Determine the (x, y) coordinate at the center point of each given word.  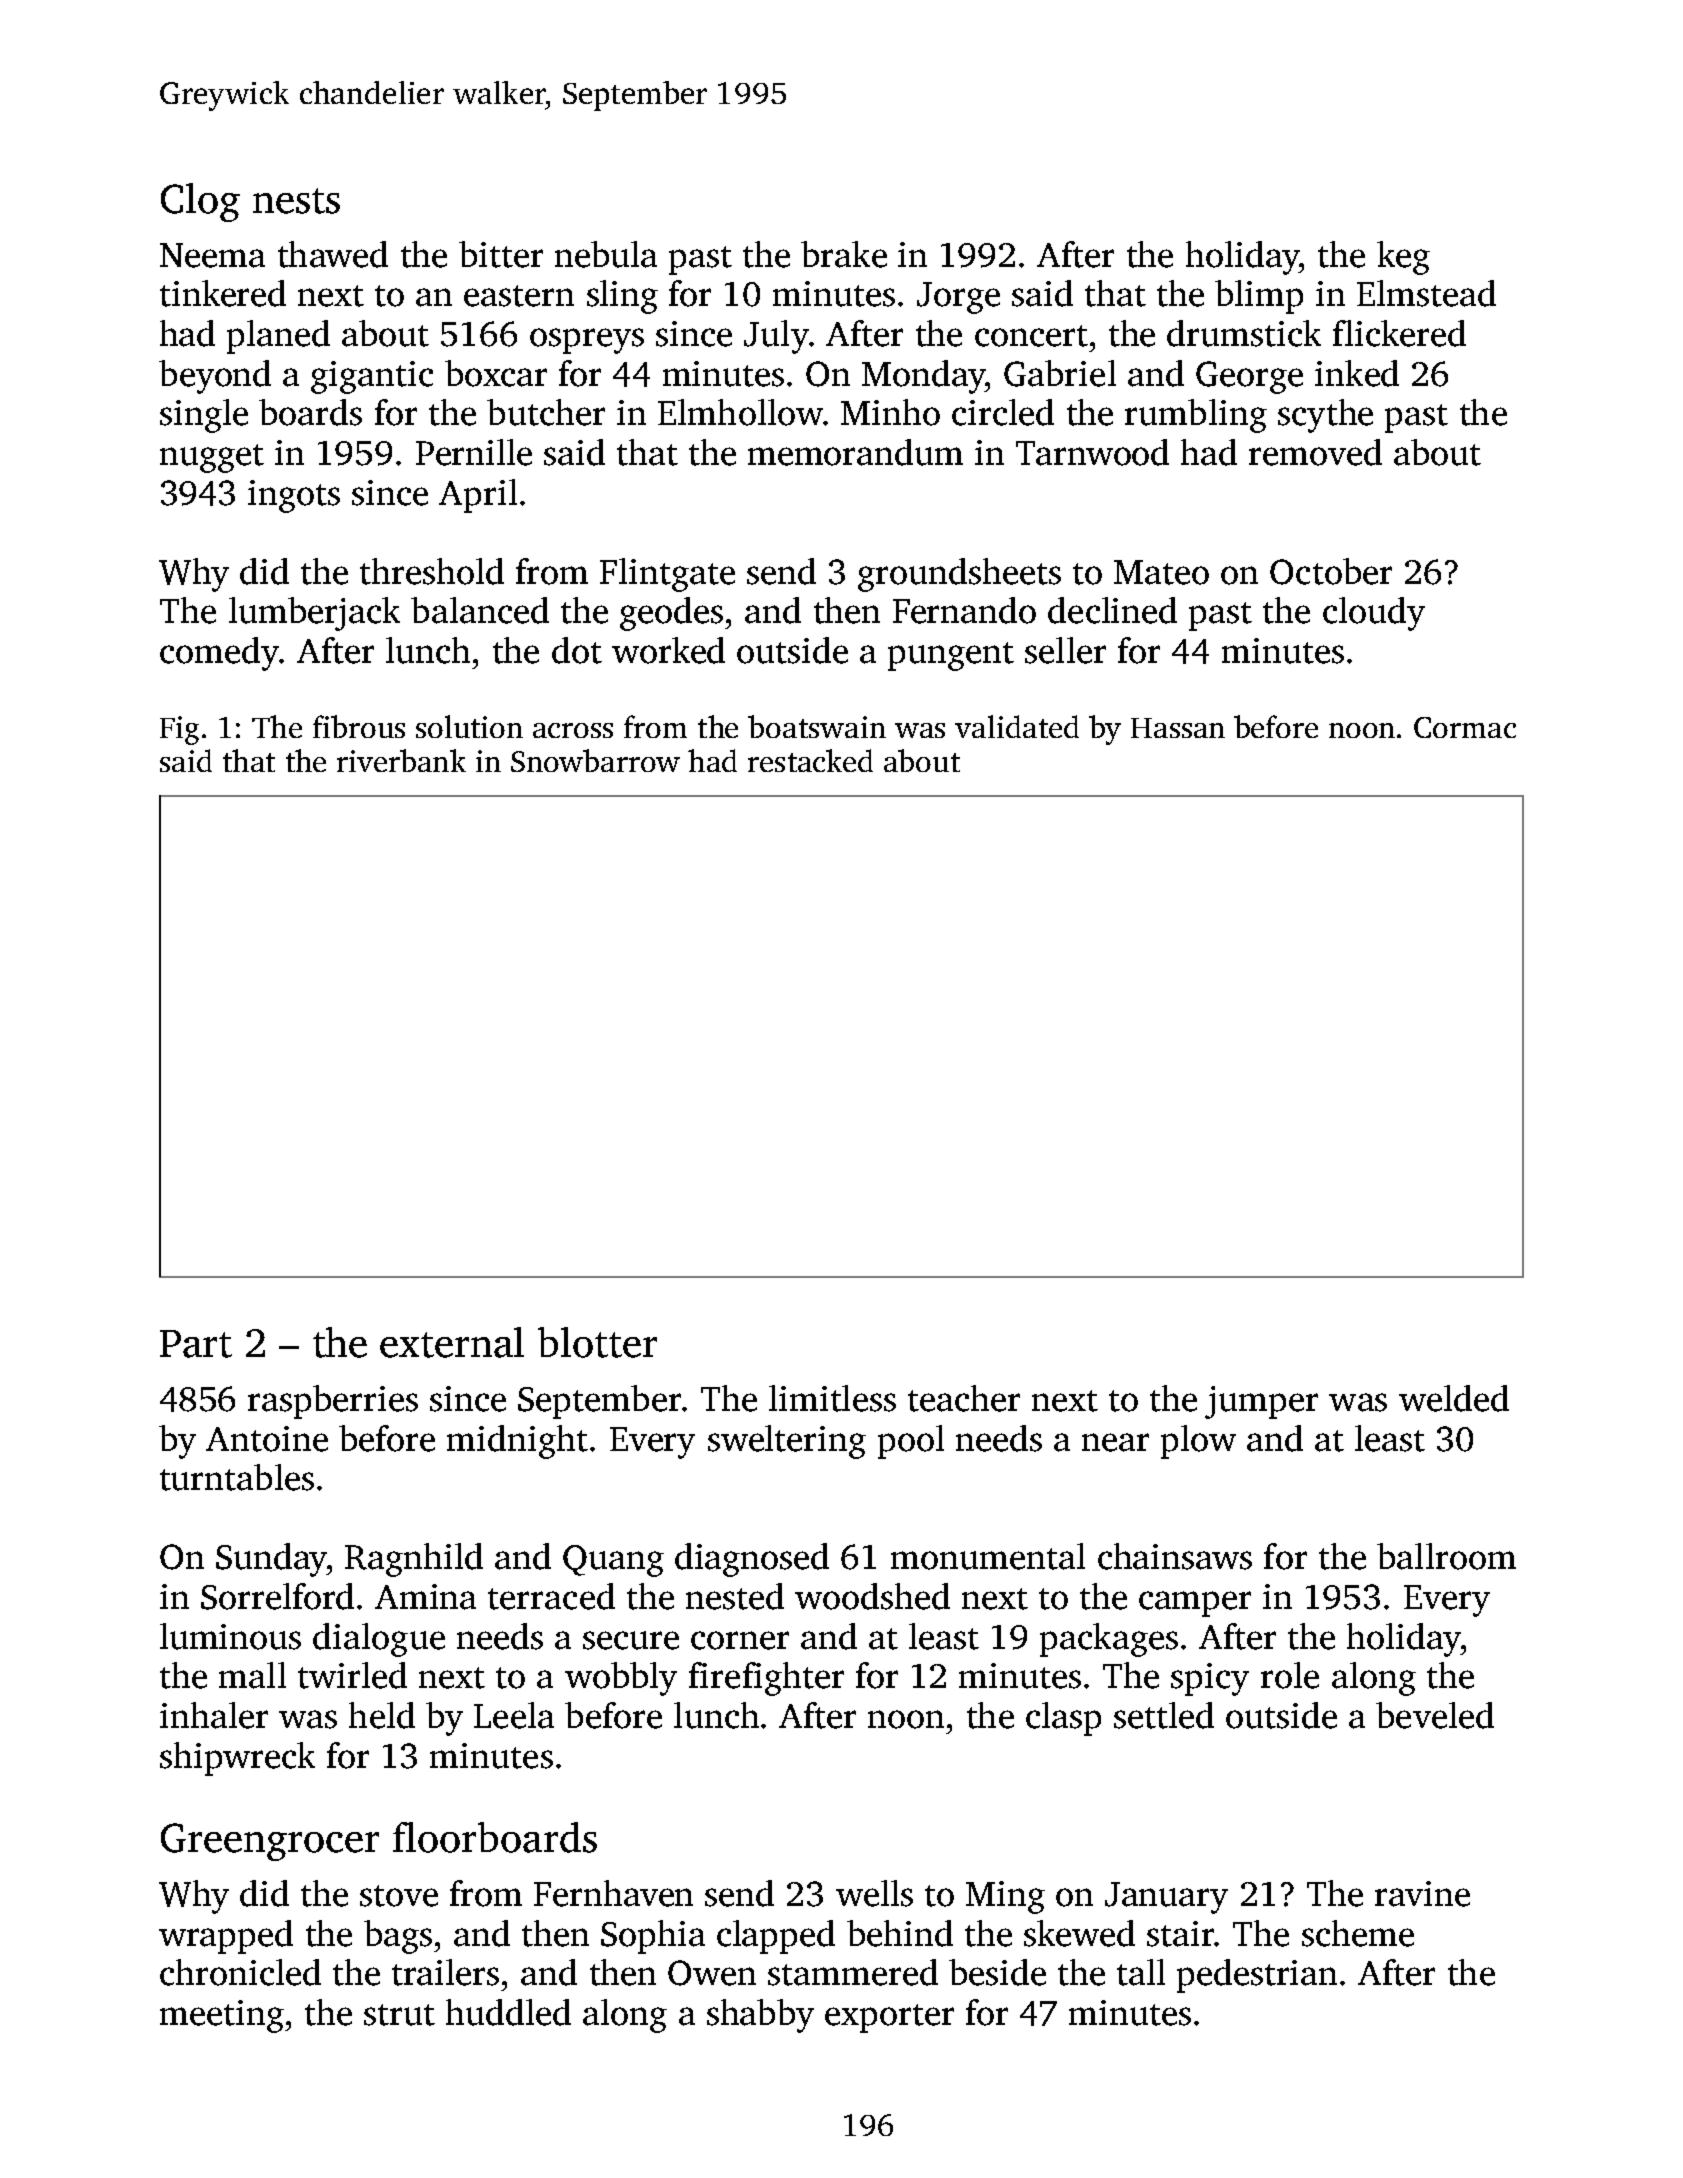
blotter (597, 1342)
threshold (432, 571)
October (1331, 571)
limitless (832, 1398)
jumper (1261, 1402)
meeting (222, 2016)
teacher (964, 1398)
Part (196, 1344)
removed (1315, 452)
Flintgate (667, 575)
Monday (923, 377)
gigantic (372, 377)
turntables (237, 1477)
